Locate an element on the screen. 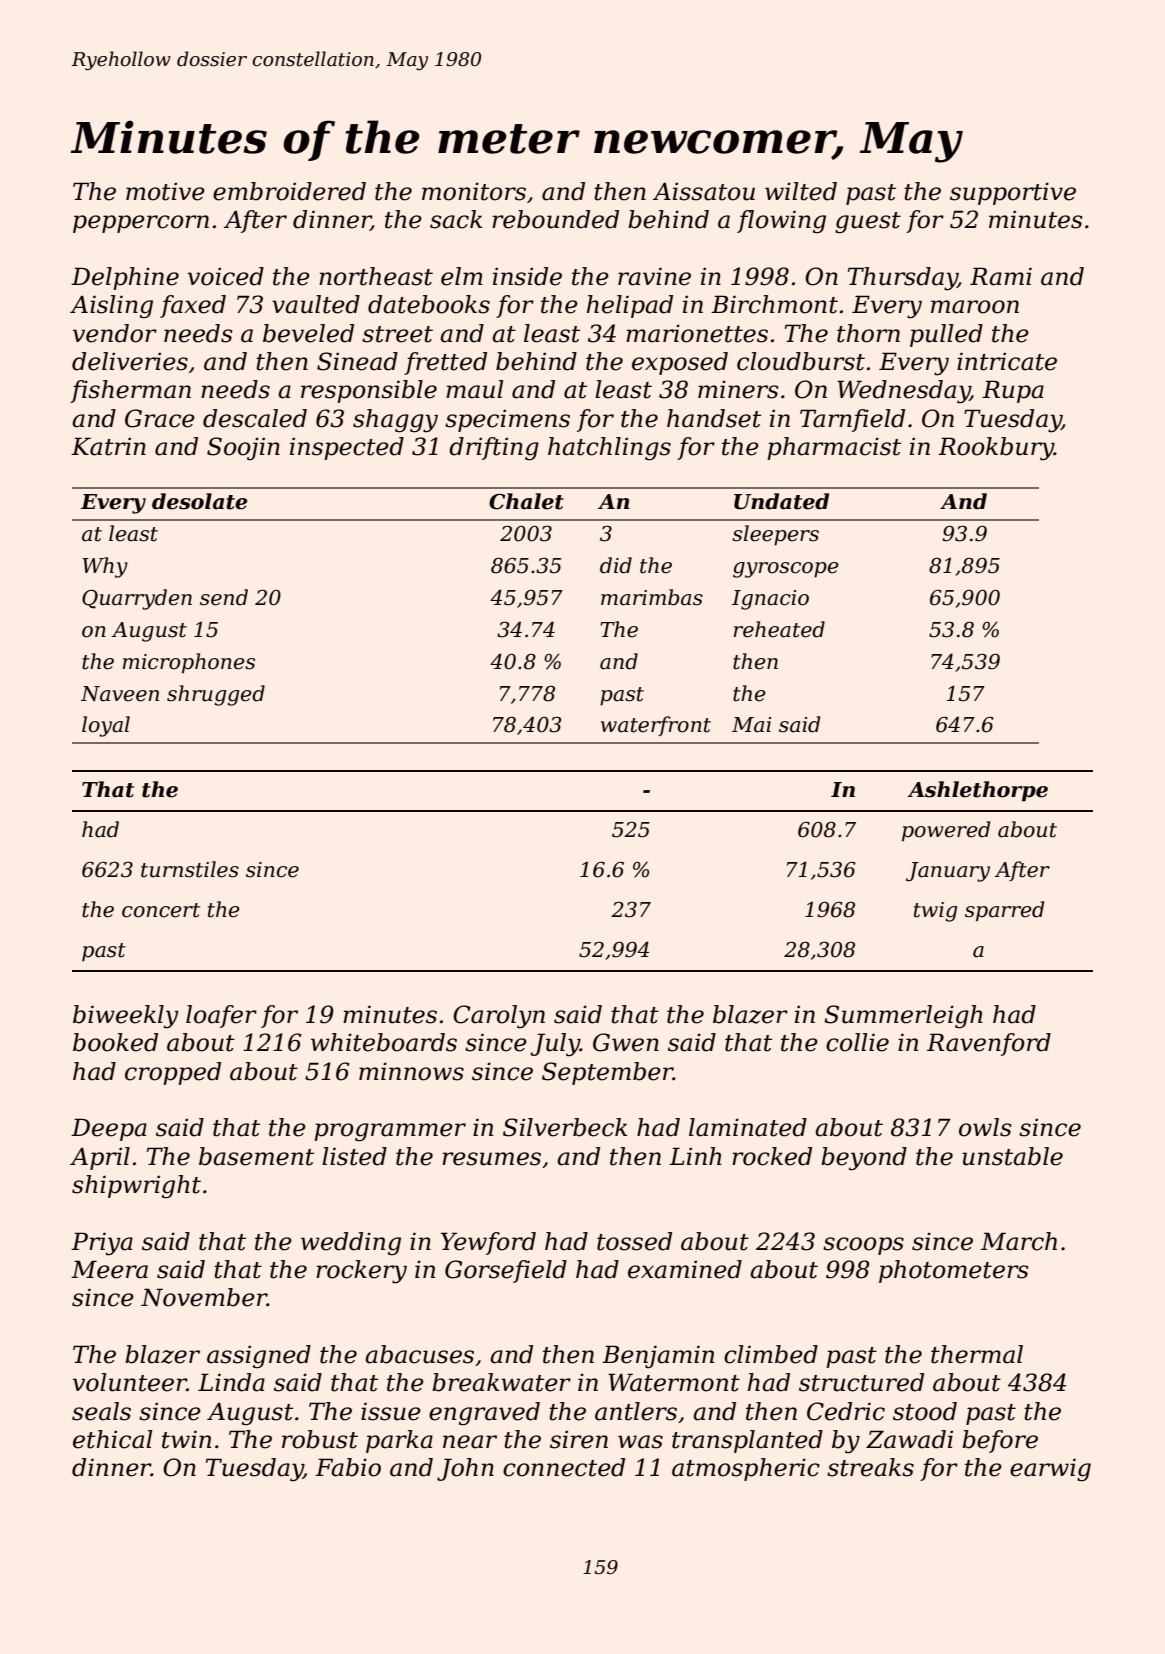 This screenshot has width=1165, height=1654. tossed is located at coordinates (634, 1241).
